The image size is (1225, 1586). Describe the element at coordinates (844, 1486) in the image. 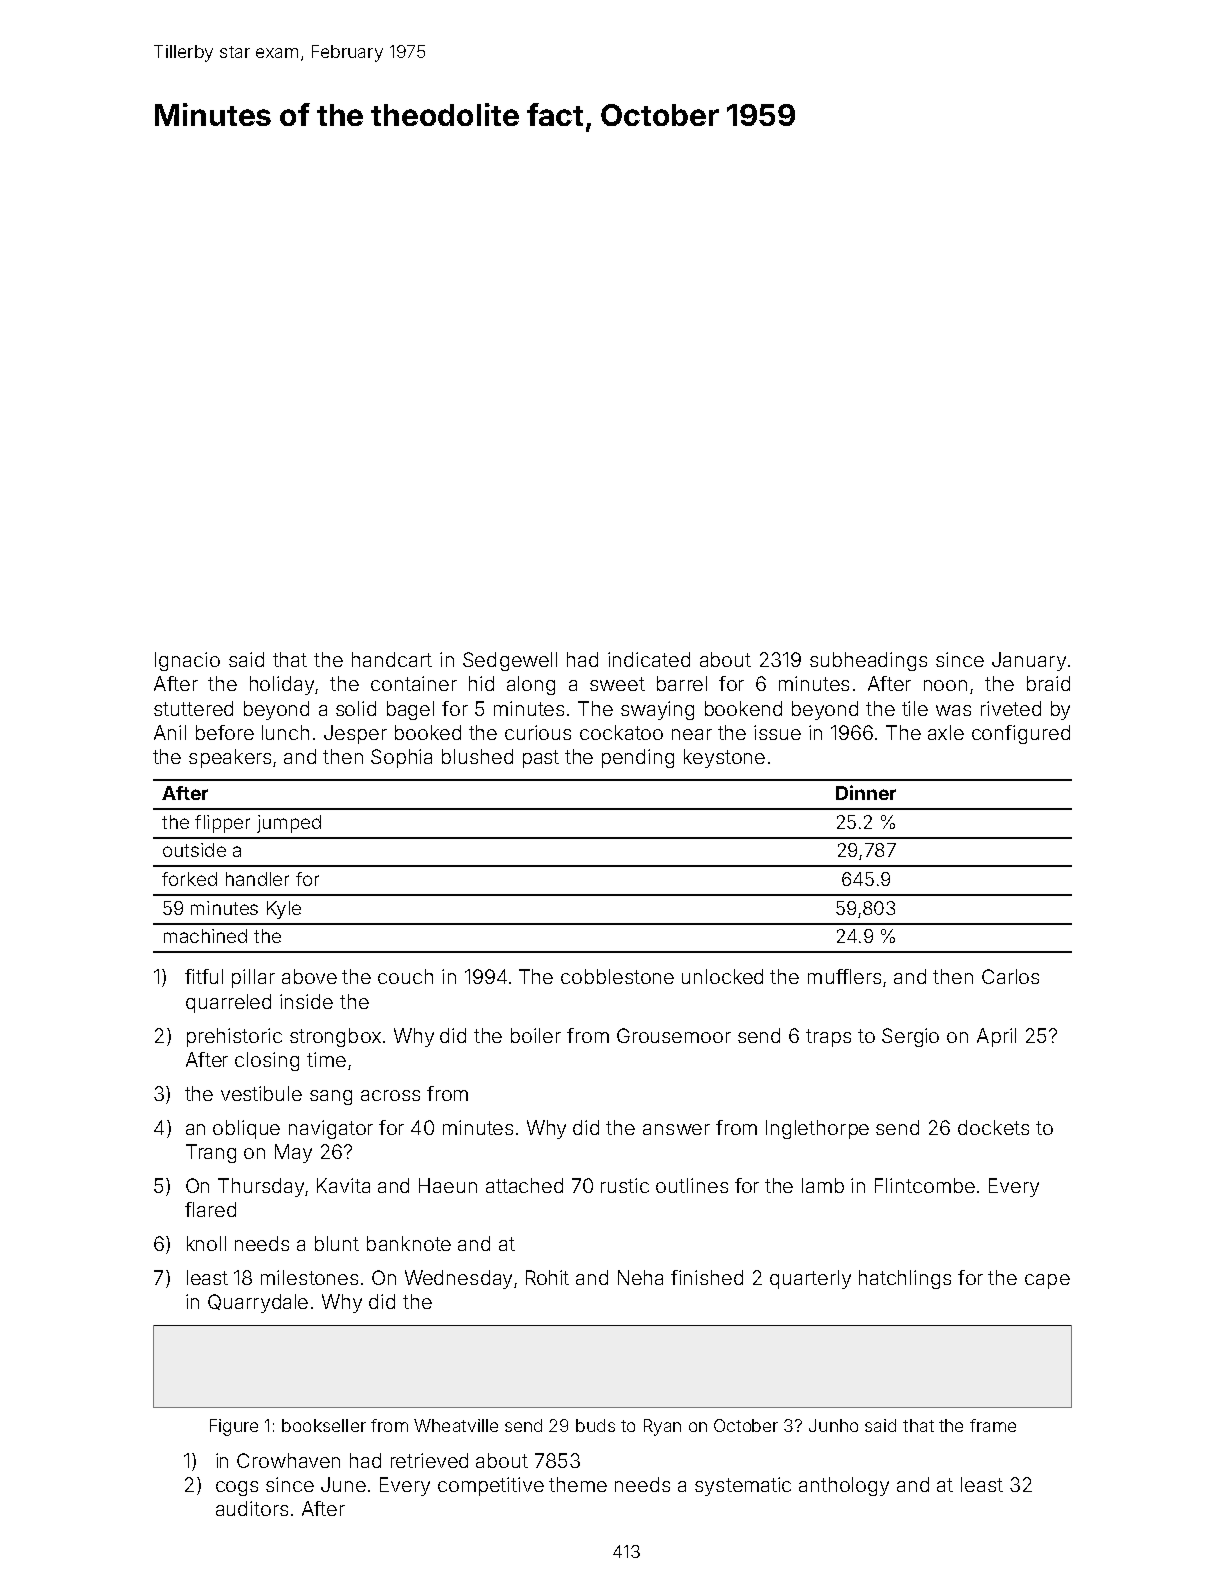

I see `anthology` at that location.
